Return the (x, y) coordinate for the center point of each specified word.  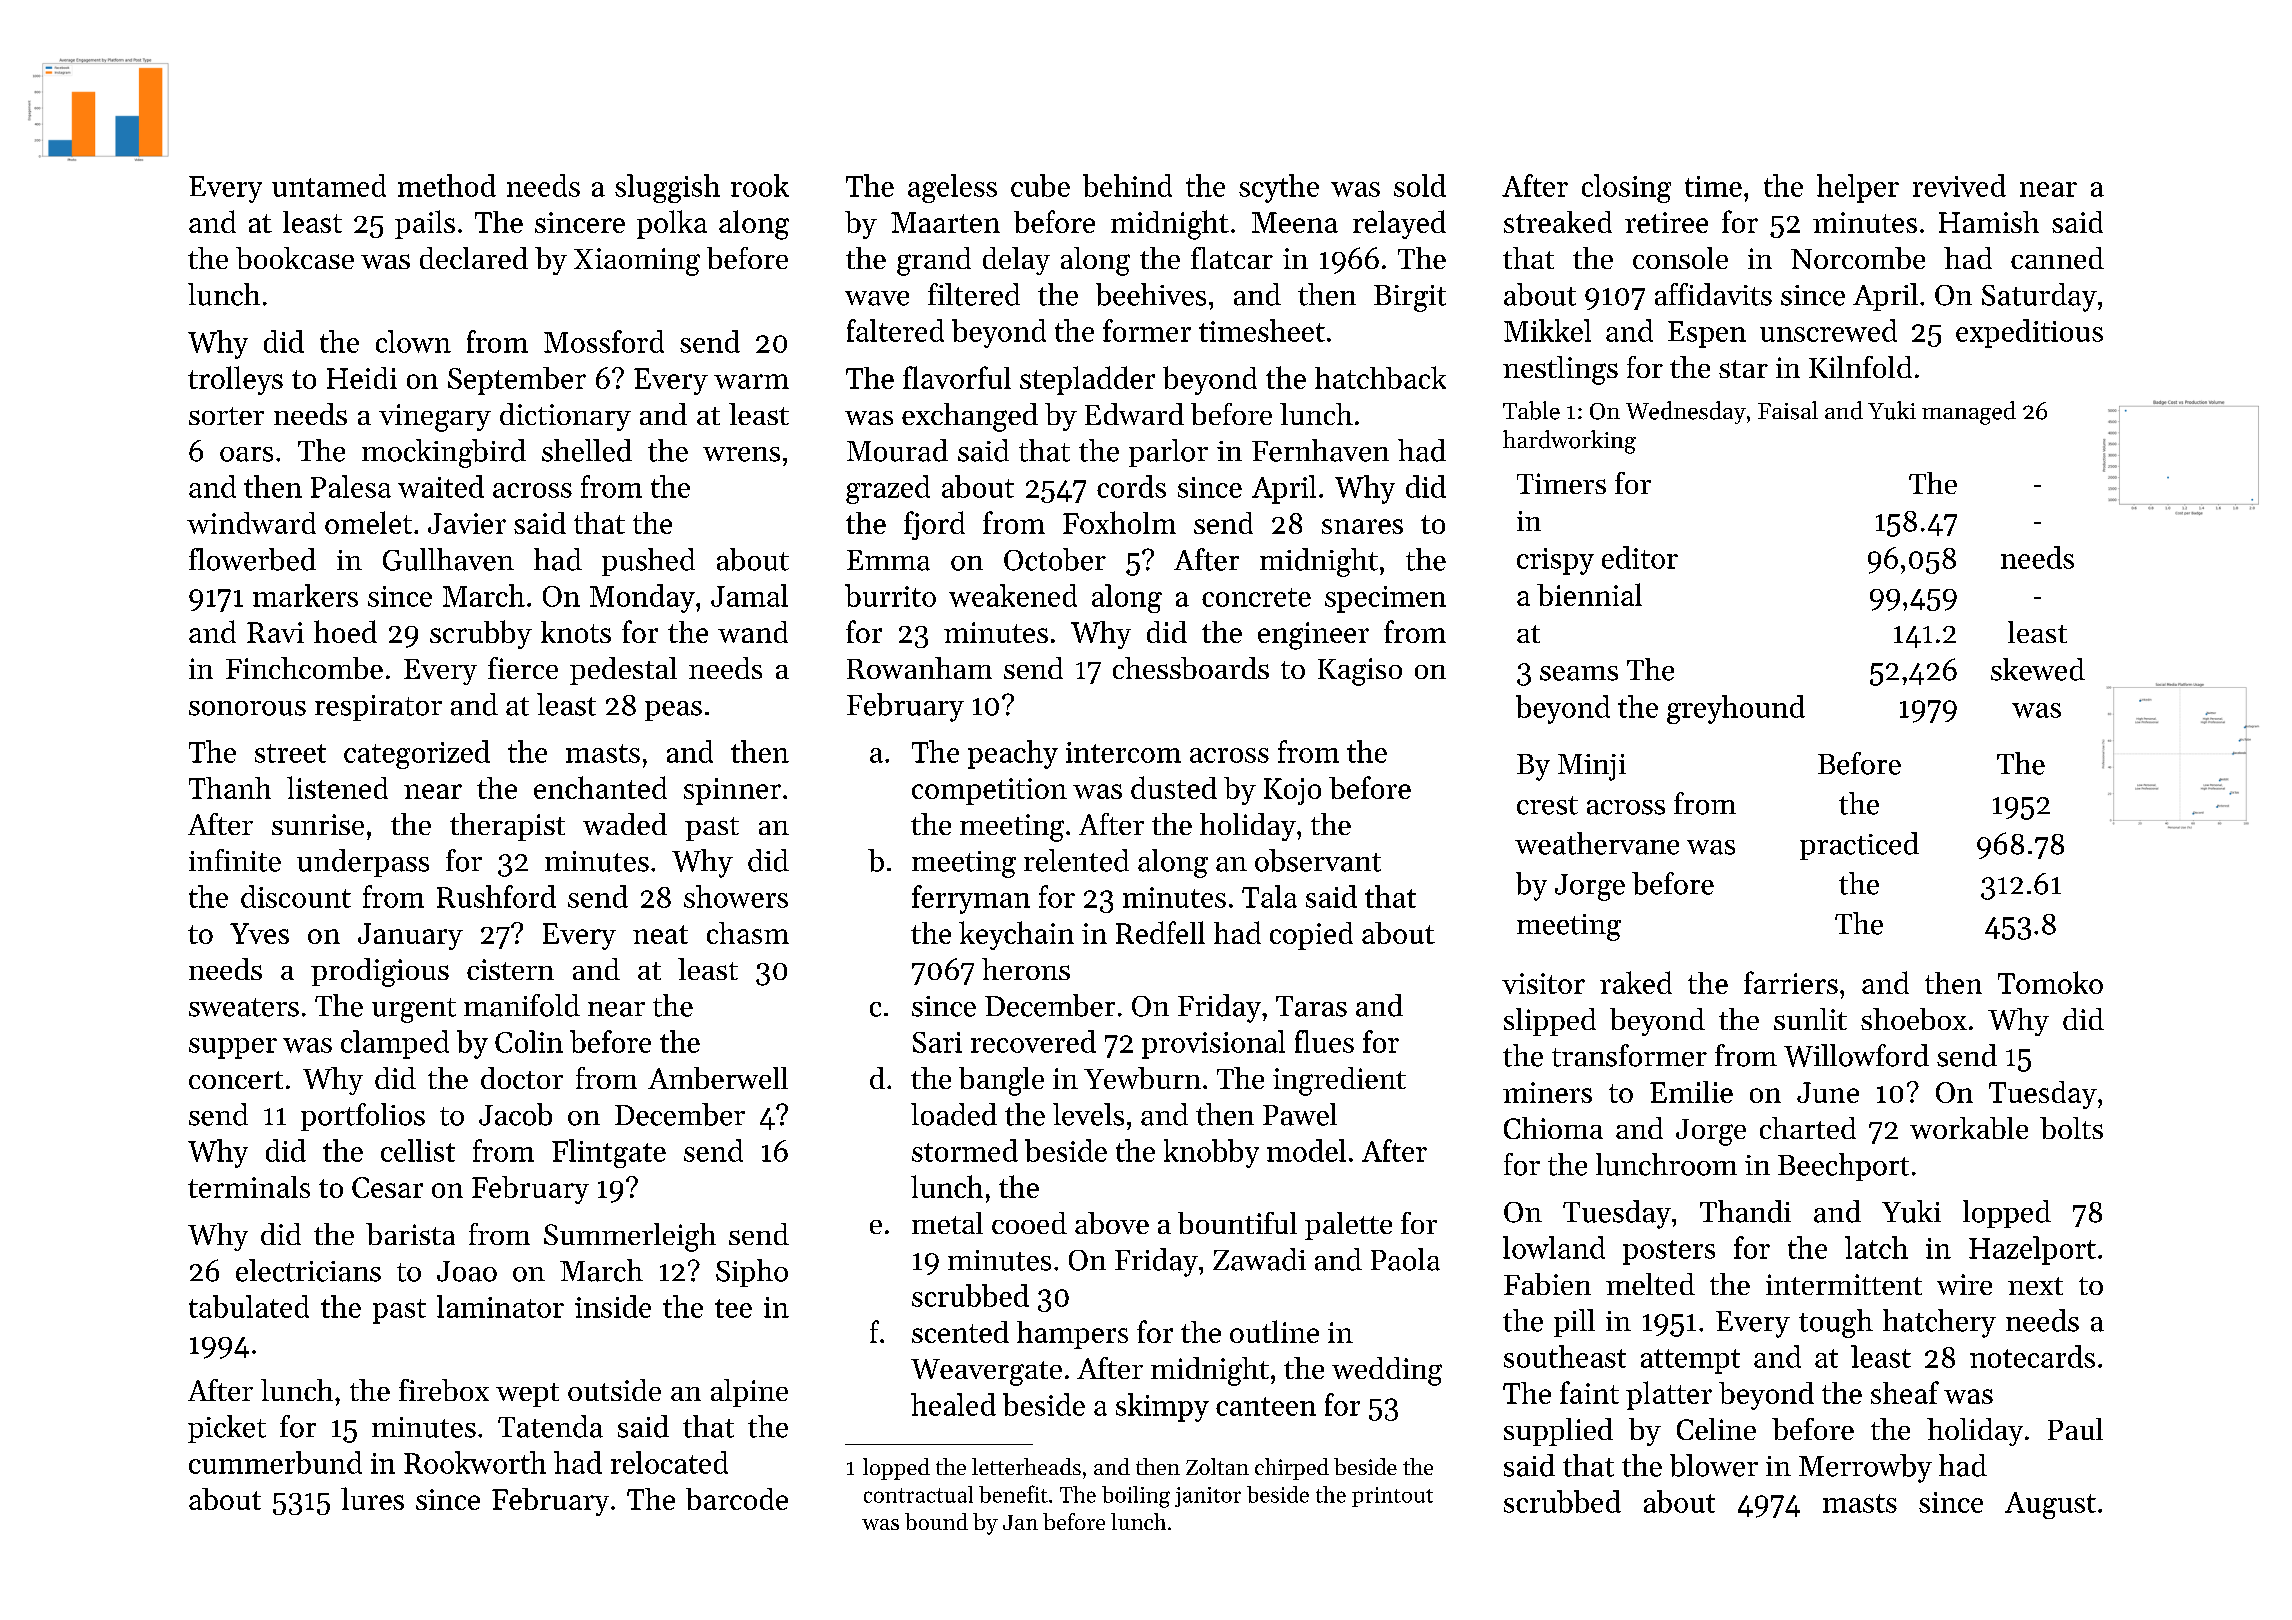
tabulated (249, 1306)
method (447, 185)
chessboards (1191, 668)
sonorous (247, 708)
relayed (1399, 224)
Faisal (1788, 410)
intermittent (1844, 1284)
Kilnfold (1860, 367)
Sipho (752, 1273)
